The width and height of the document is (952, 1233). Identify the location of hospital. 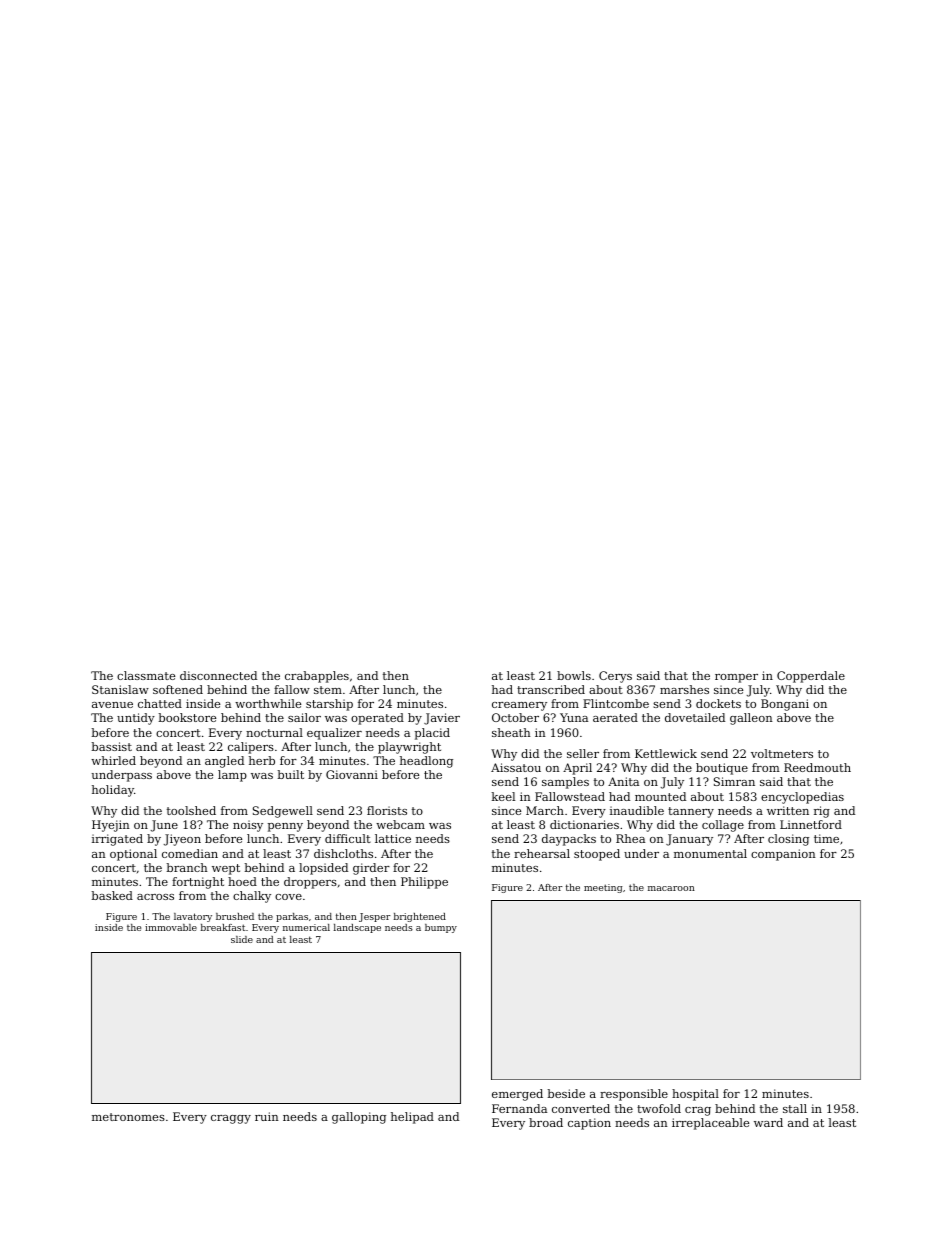
(695, 1095).
